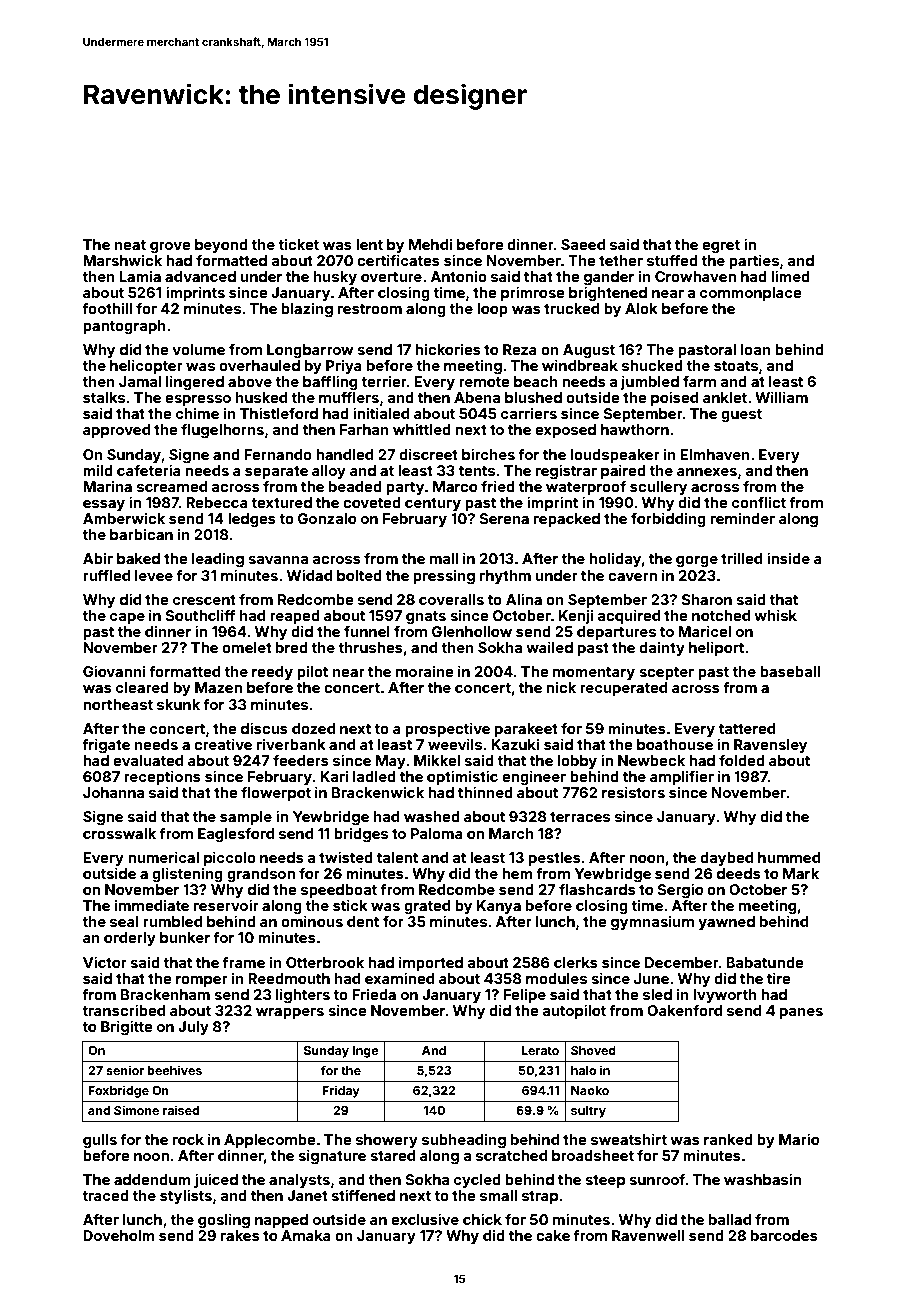 The image size is (908, 1316). Describe the element at coordinates (477, 1181) in the screenshot. I see `cycled` at that location.
